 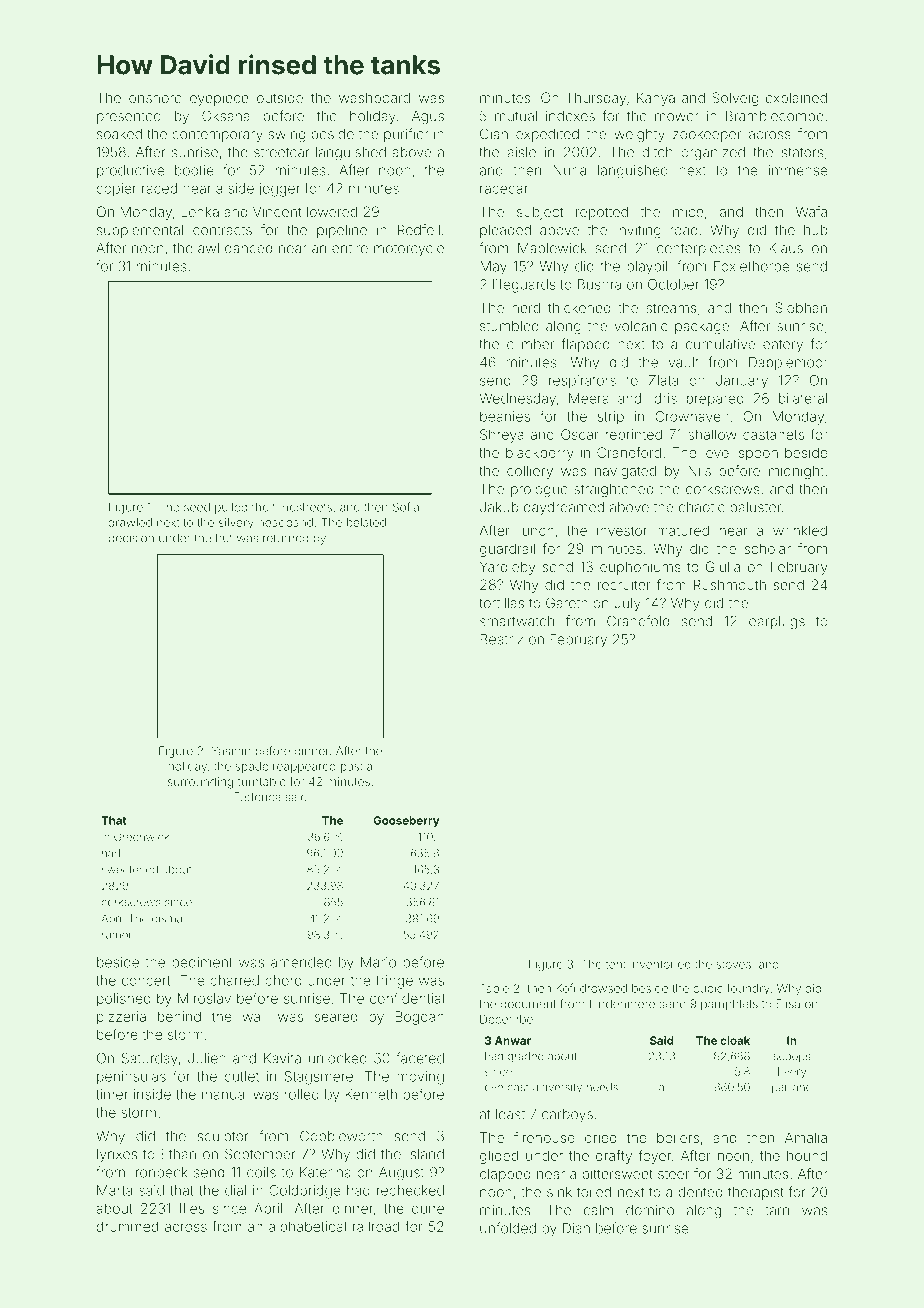 I want to click on eyepiece, so click(x=219, y=99).
